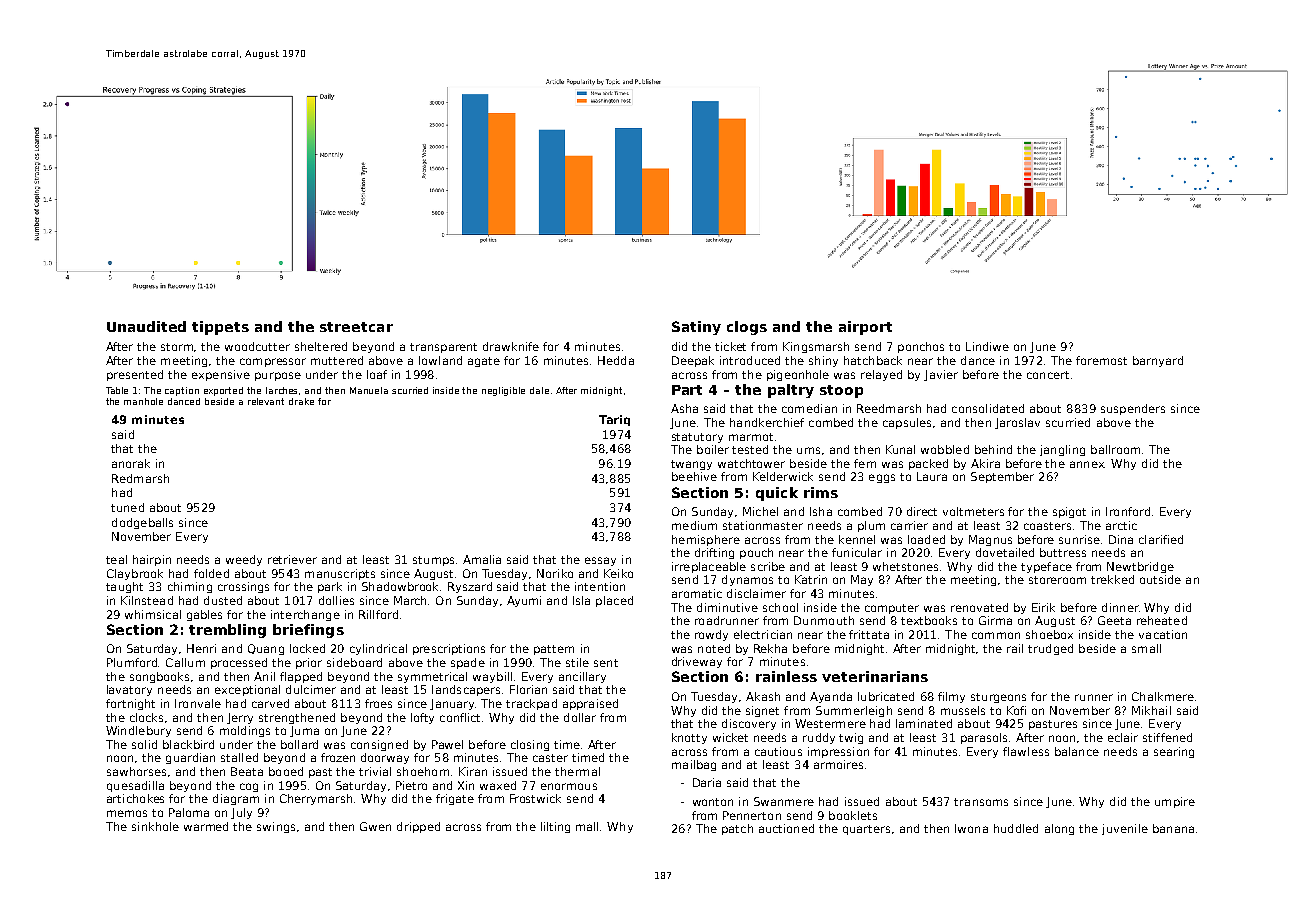 Image resolution: width=1308 pixels, height=924 pixels. Describe the element at coordinates (257, 346) in the screenshot. I see `woodcutter` at that location.
